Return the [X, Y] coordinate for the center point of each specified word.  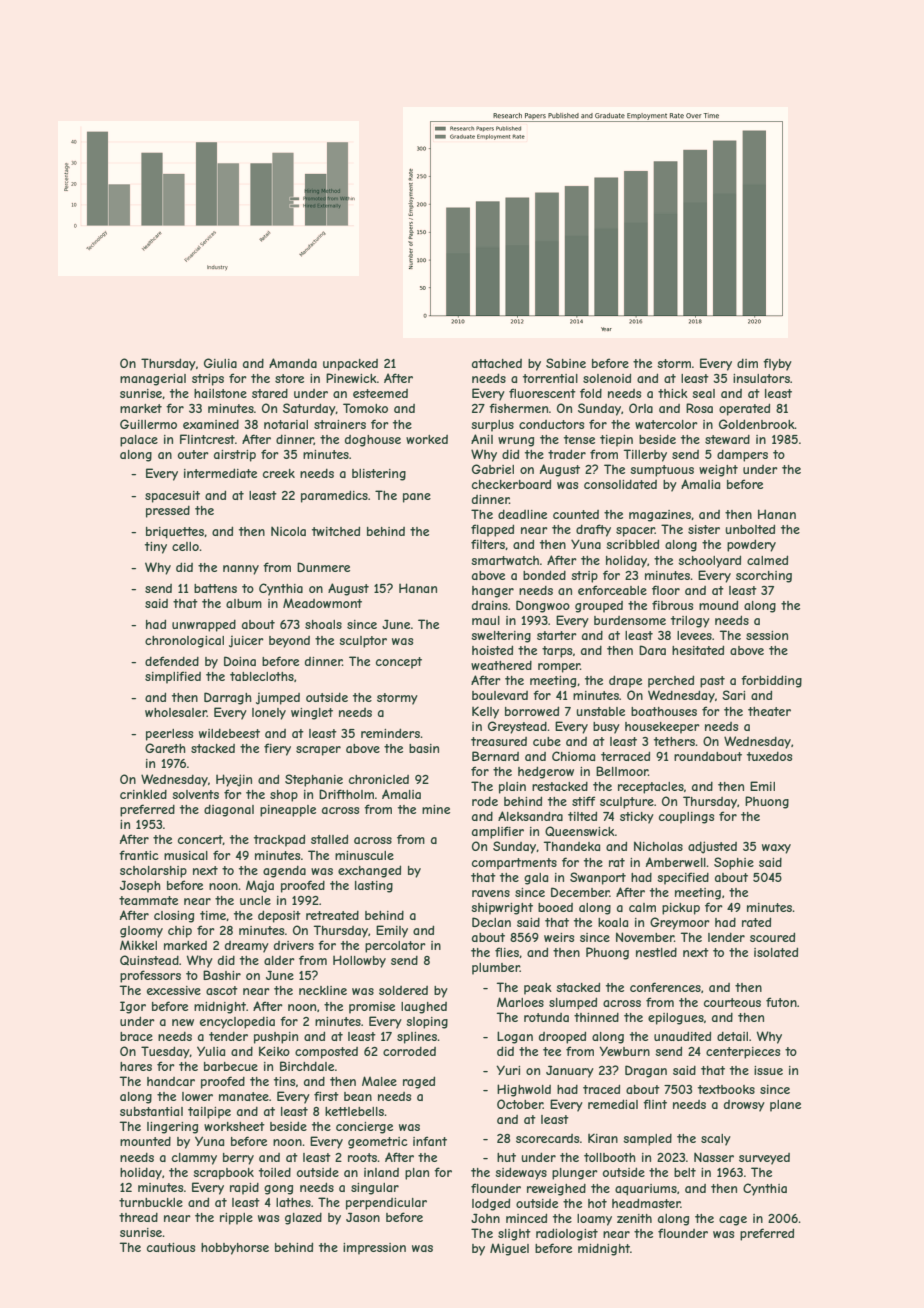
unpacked [350, 365]
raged [419, 1082]
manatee [244, 1096]
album [244, 603]
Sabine [566, 363]
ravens [491, 893]
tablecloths [262, 676]
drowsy [744, 1106]
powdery [751, 545]
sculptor [363, 642]
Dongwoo [543, 606]
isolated [776, 952]
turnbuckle [151, 1202]
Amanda [293, 363]
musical [186, 855]
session [767, 635]
